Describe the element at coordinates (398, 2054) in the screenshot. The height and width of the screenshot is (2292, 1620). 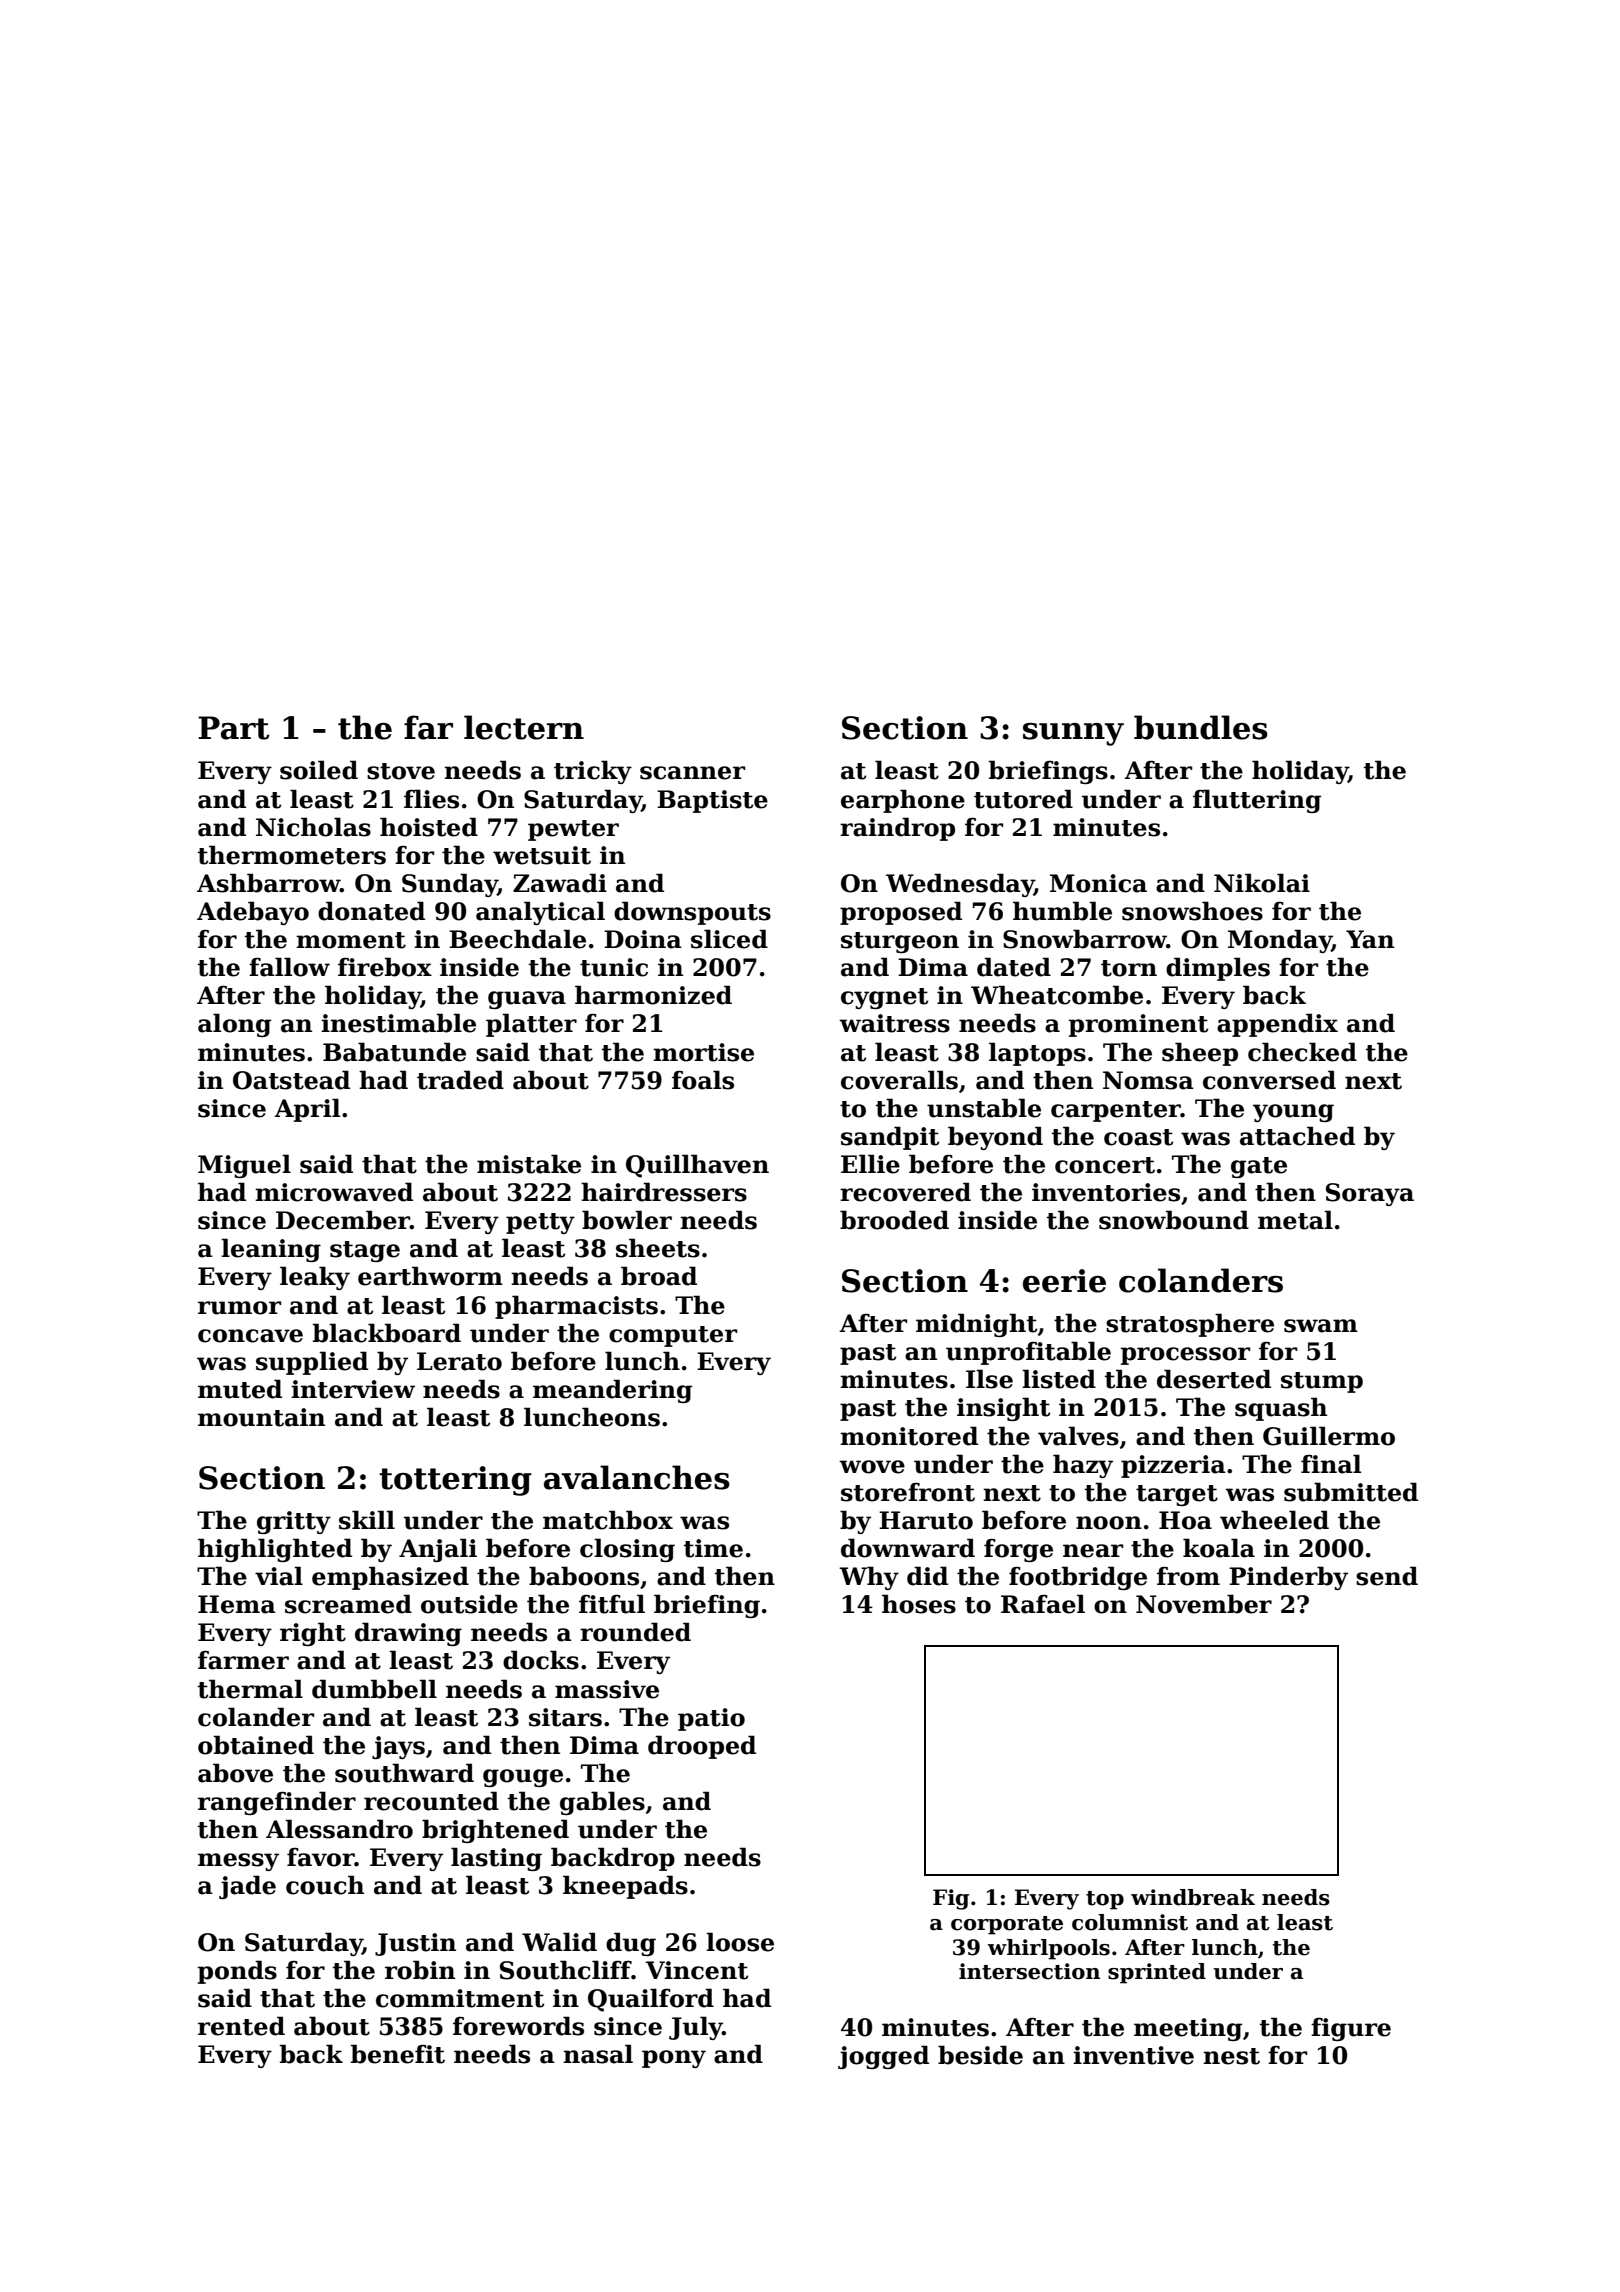
I see `benefit` at that location.
